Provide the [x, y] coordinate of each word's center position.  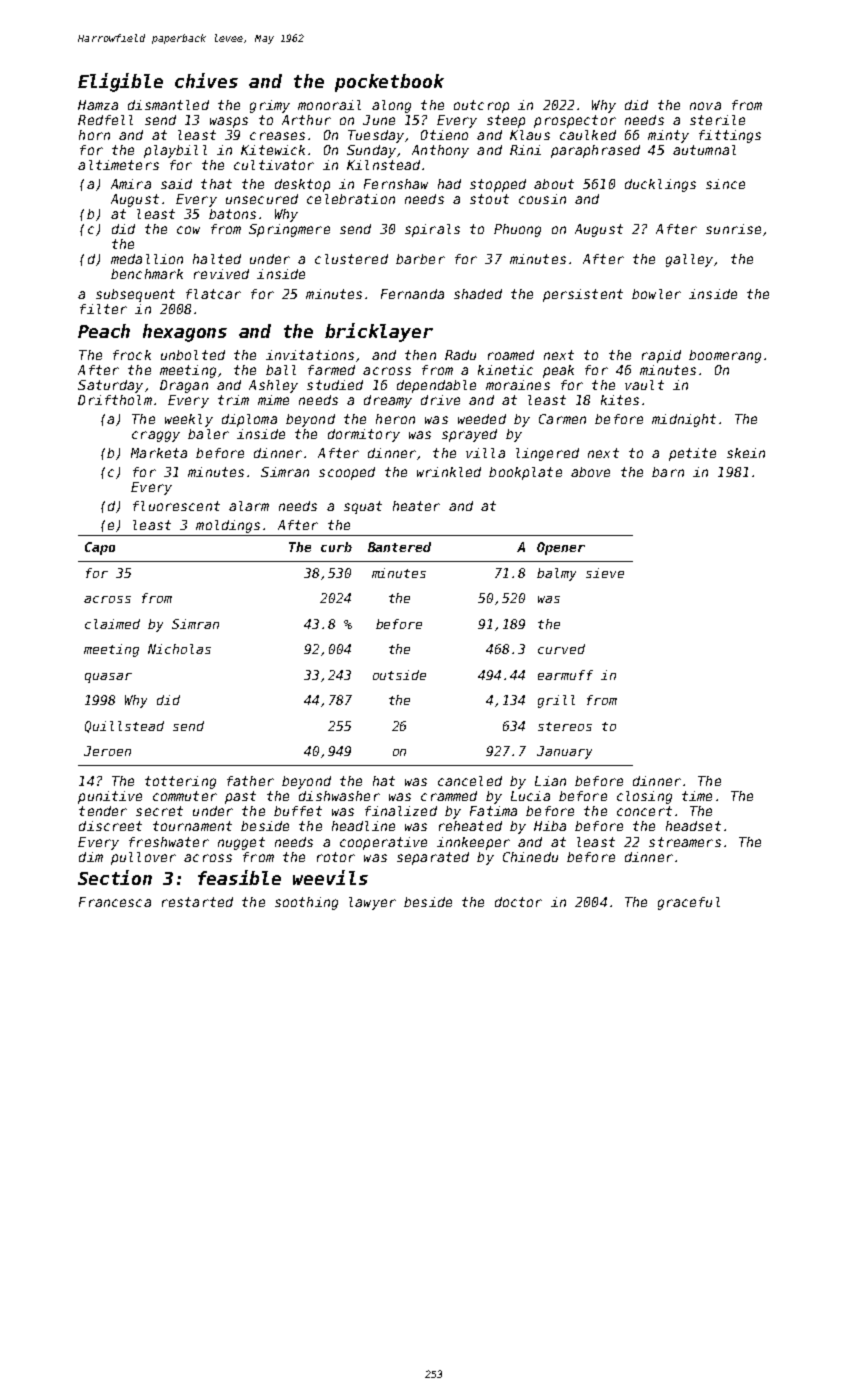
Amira [131, 184]
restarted [197, 902]
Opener [561, 548]
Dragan [184, 386]
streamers [685, 842]
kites [620, 400]
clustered [351, 259]
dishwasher [339, 796]
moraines [518, 385]
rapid [661, 356]
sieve [605, 573]
